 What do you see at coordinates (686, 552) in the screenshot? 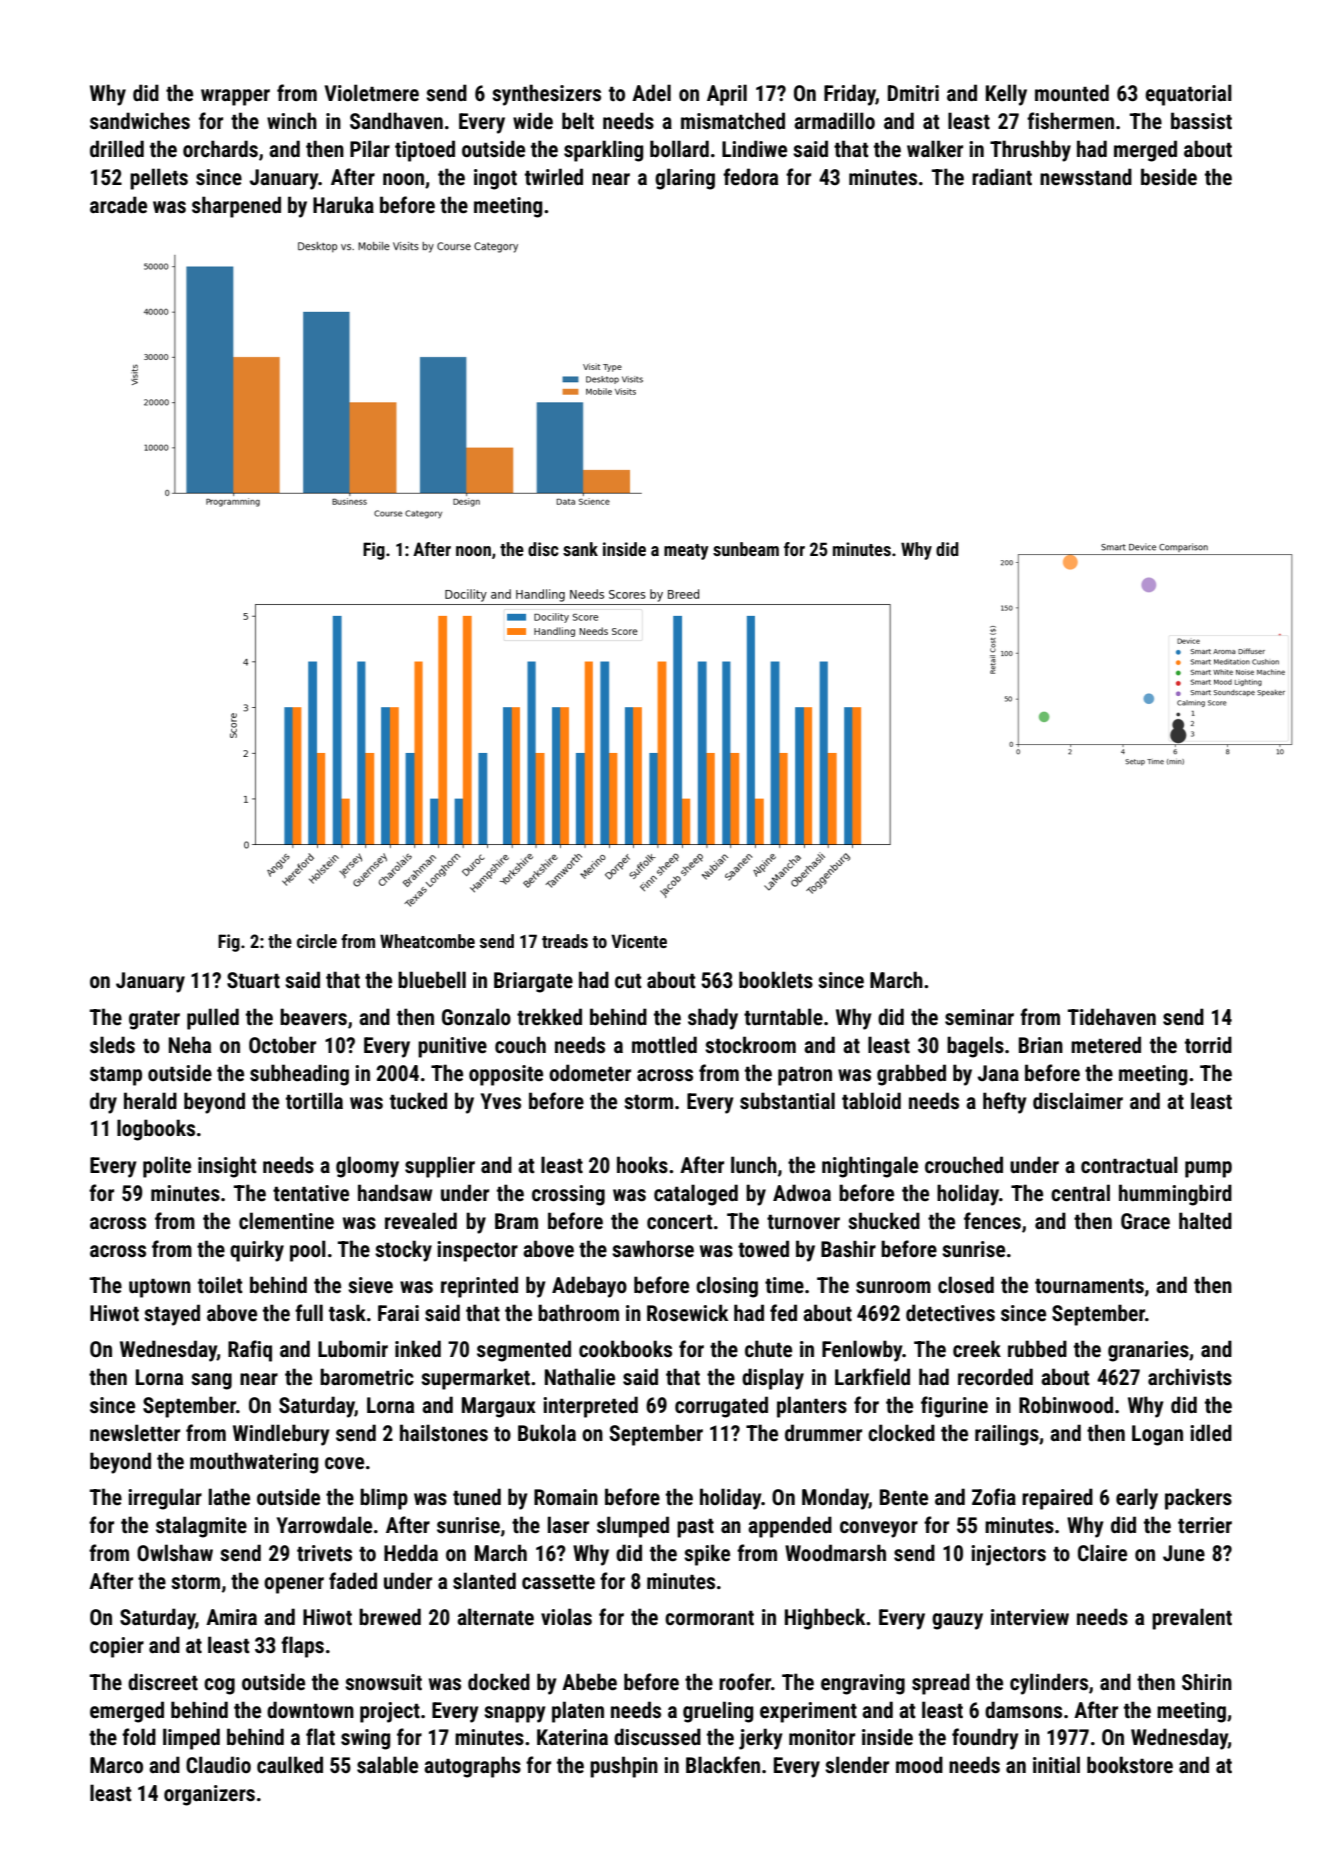
I see `meaty` at bounding box center [686, 552].
